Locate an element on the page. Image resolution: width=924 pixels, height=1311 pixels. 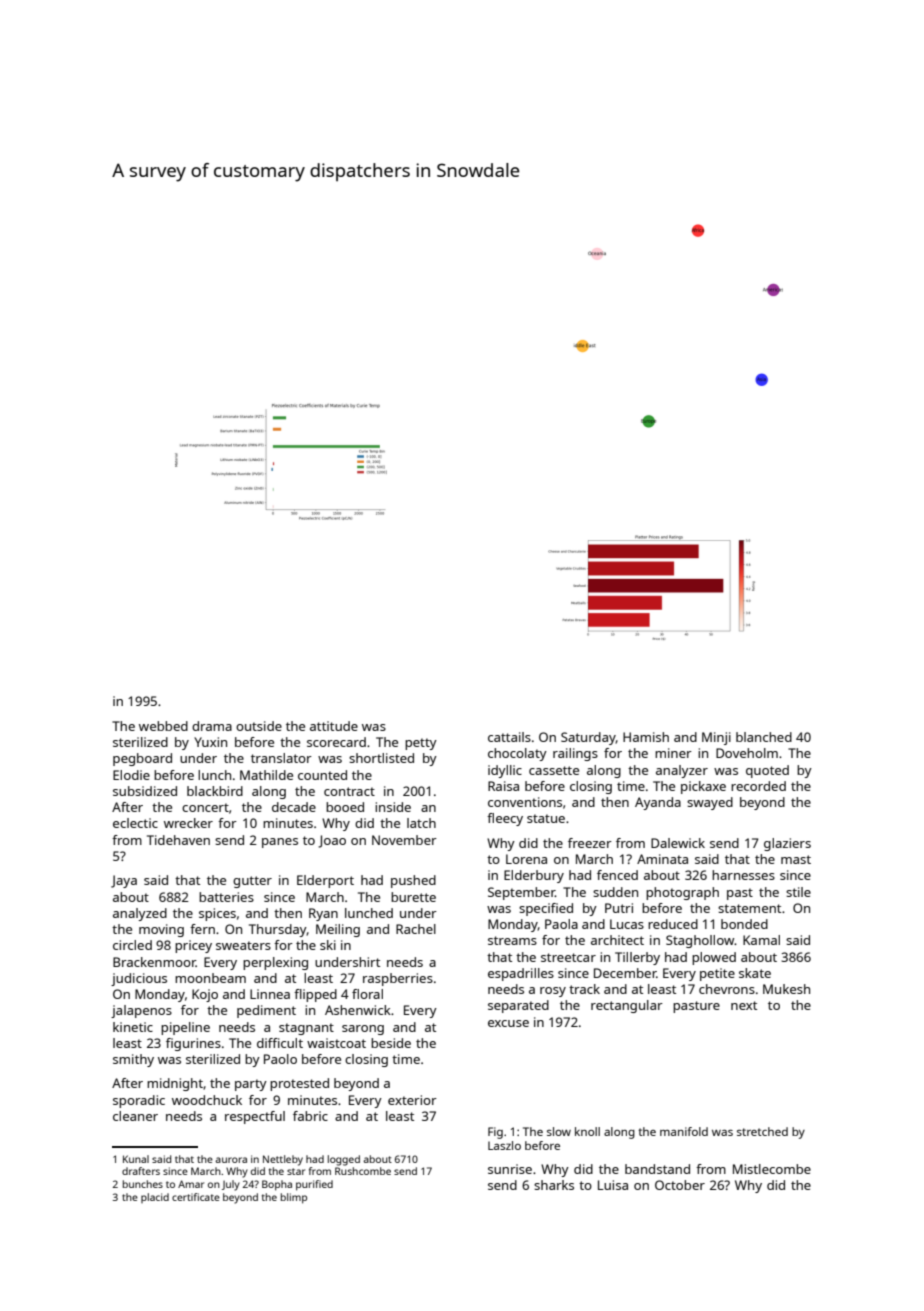
Brackenmoor is located at coordinates (154, 962).
